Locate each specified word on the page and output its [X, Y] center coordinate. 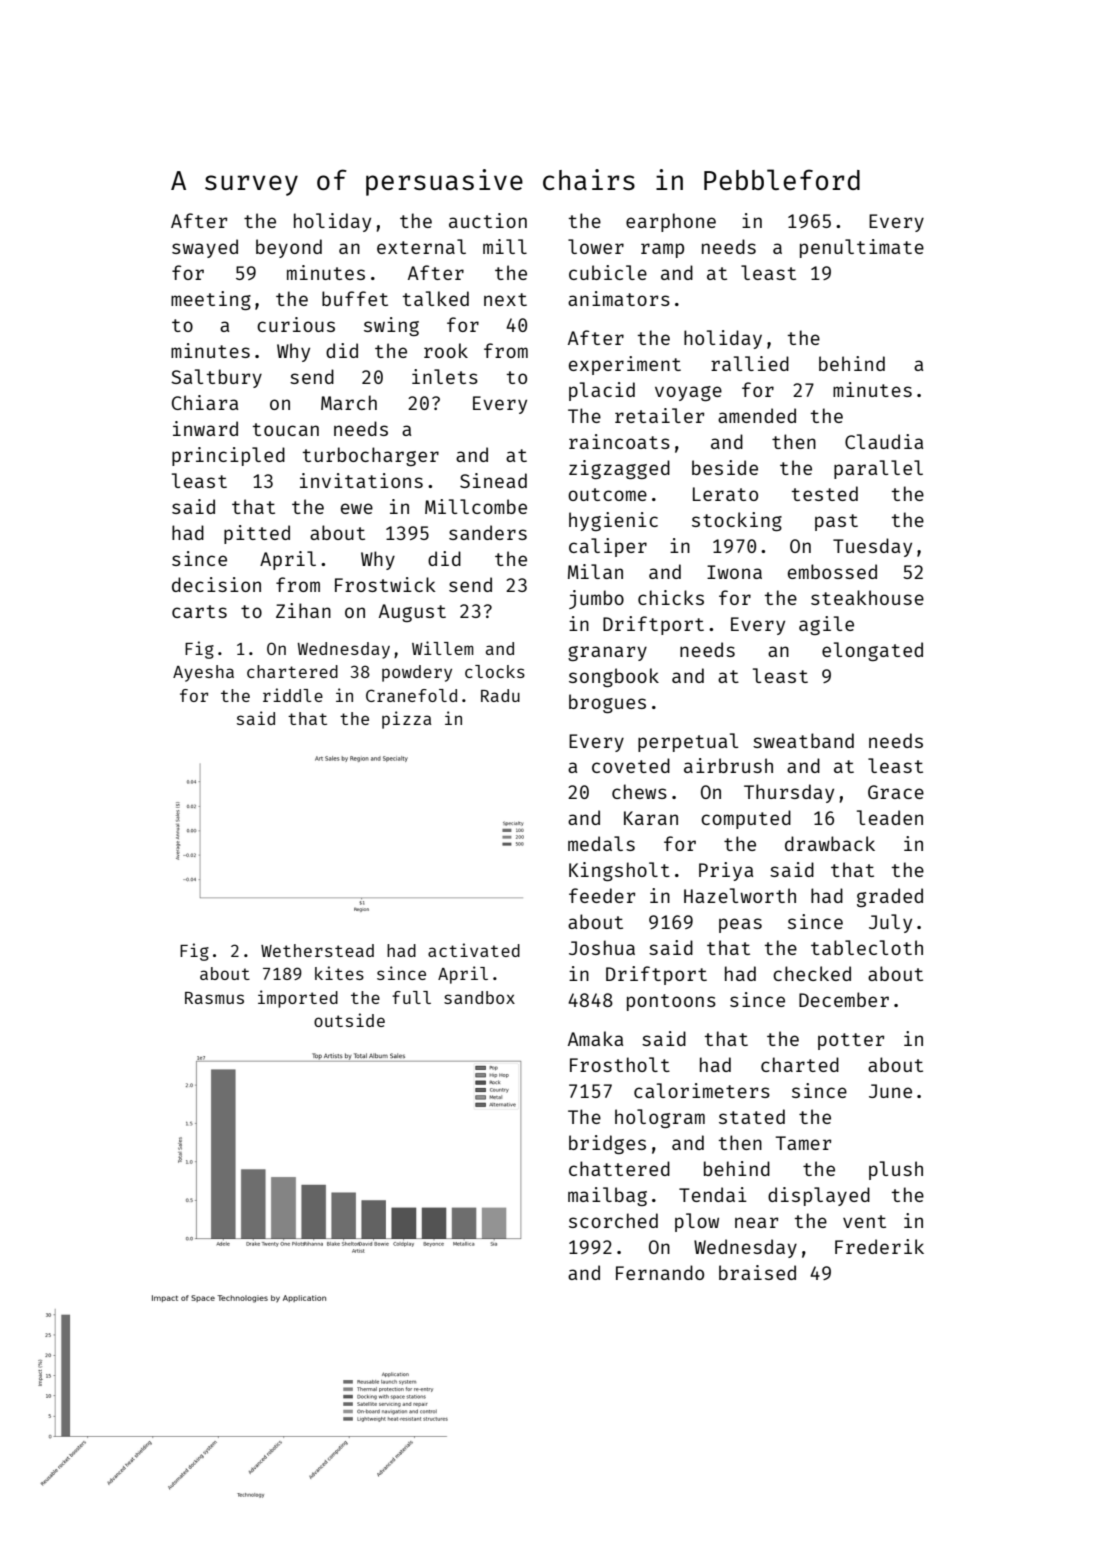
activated [474, 950]
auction [488, 220]
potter [851, 1041]
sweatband [803, 740]
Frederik [879, 1246]
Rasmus [214, 998]
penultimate [862, 248]
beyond [289, 248]
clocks [495, 671]
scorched [613, 1220]
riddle [293, 695]
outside [349, 1020]
